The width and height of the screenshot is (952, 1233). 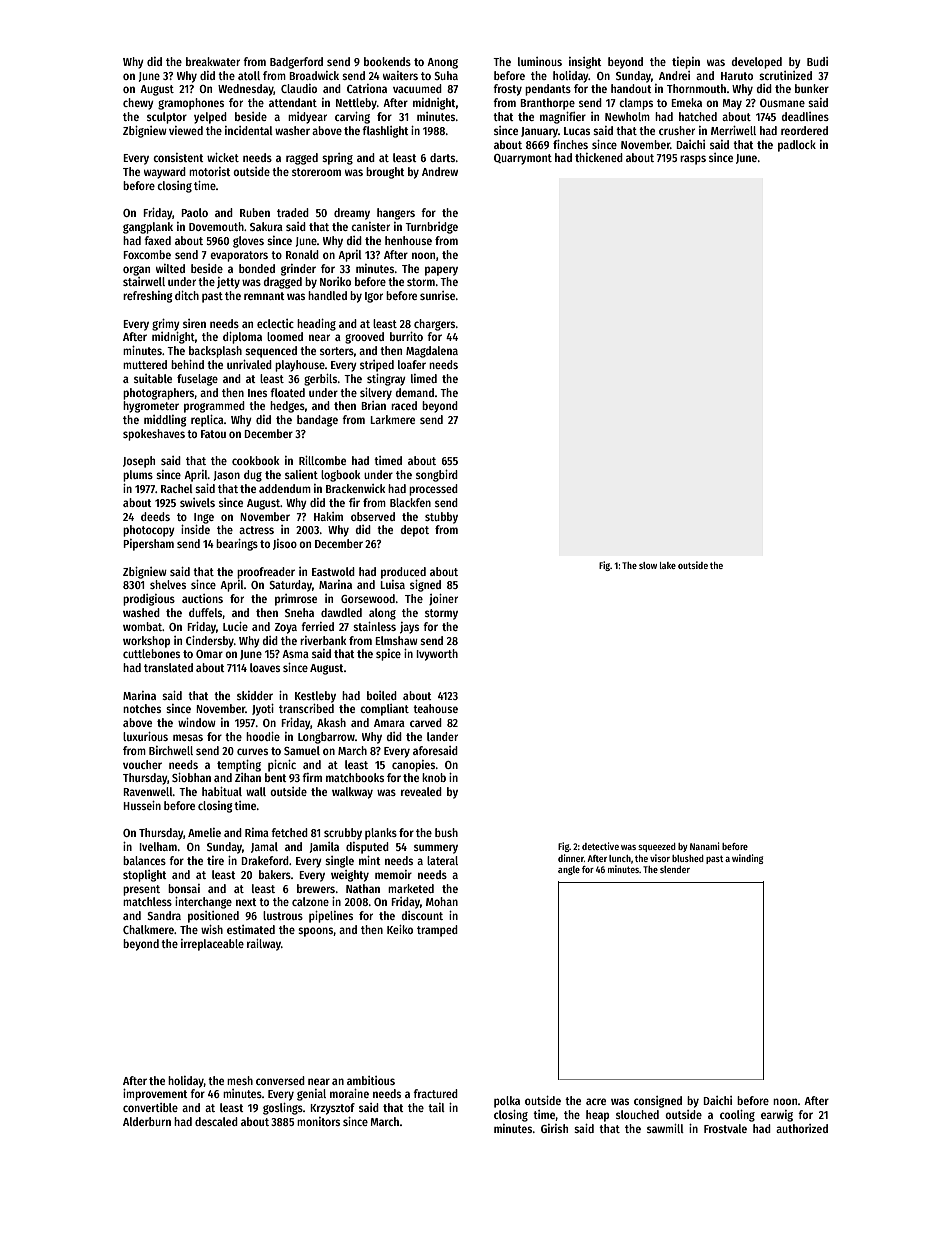 I want to click on breakwater, so click(x=213, y=61).
